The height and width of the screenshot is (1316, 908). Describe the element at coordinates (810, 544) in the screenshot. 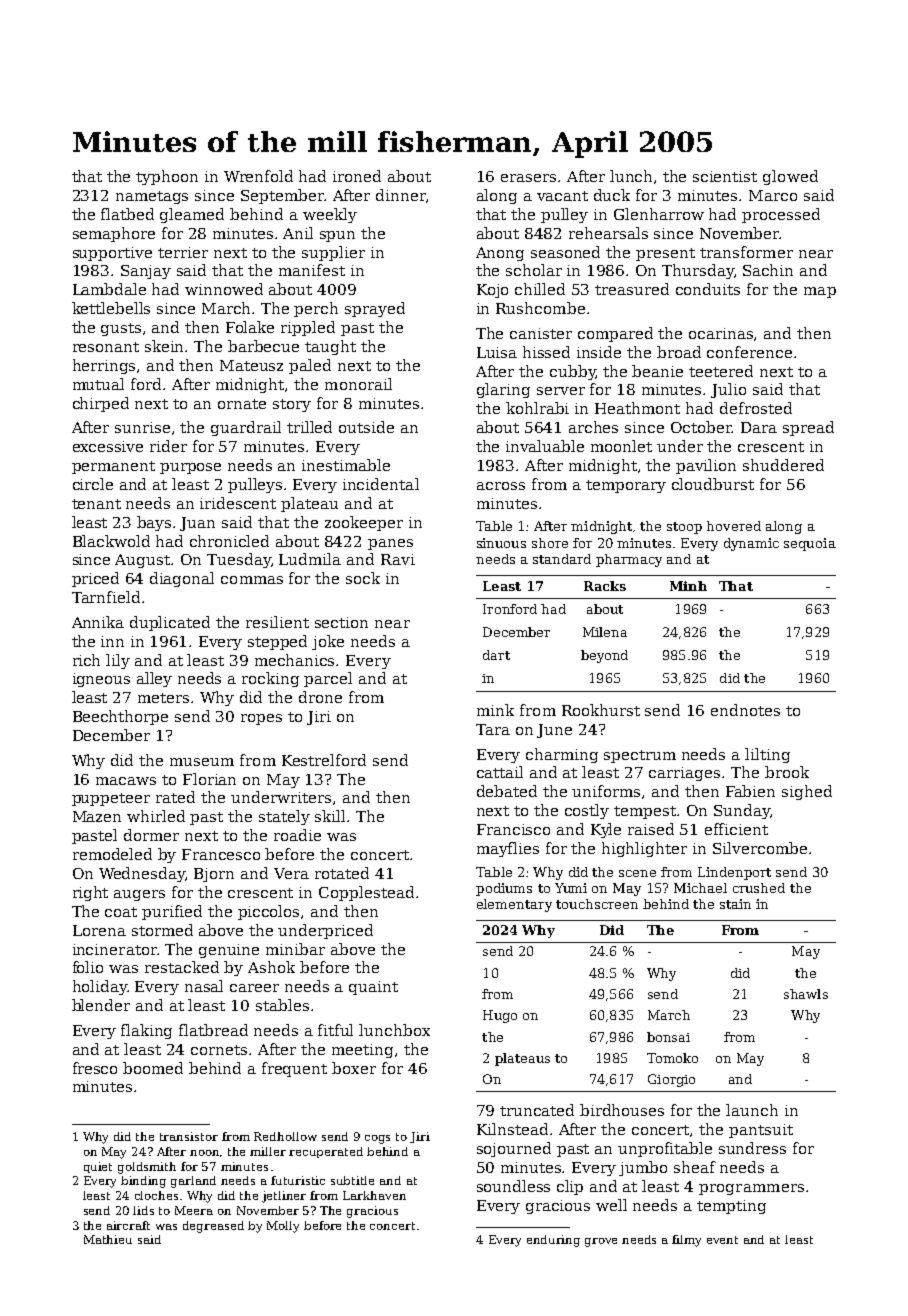

I see `sequoia` at that location.
